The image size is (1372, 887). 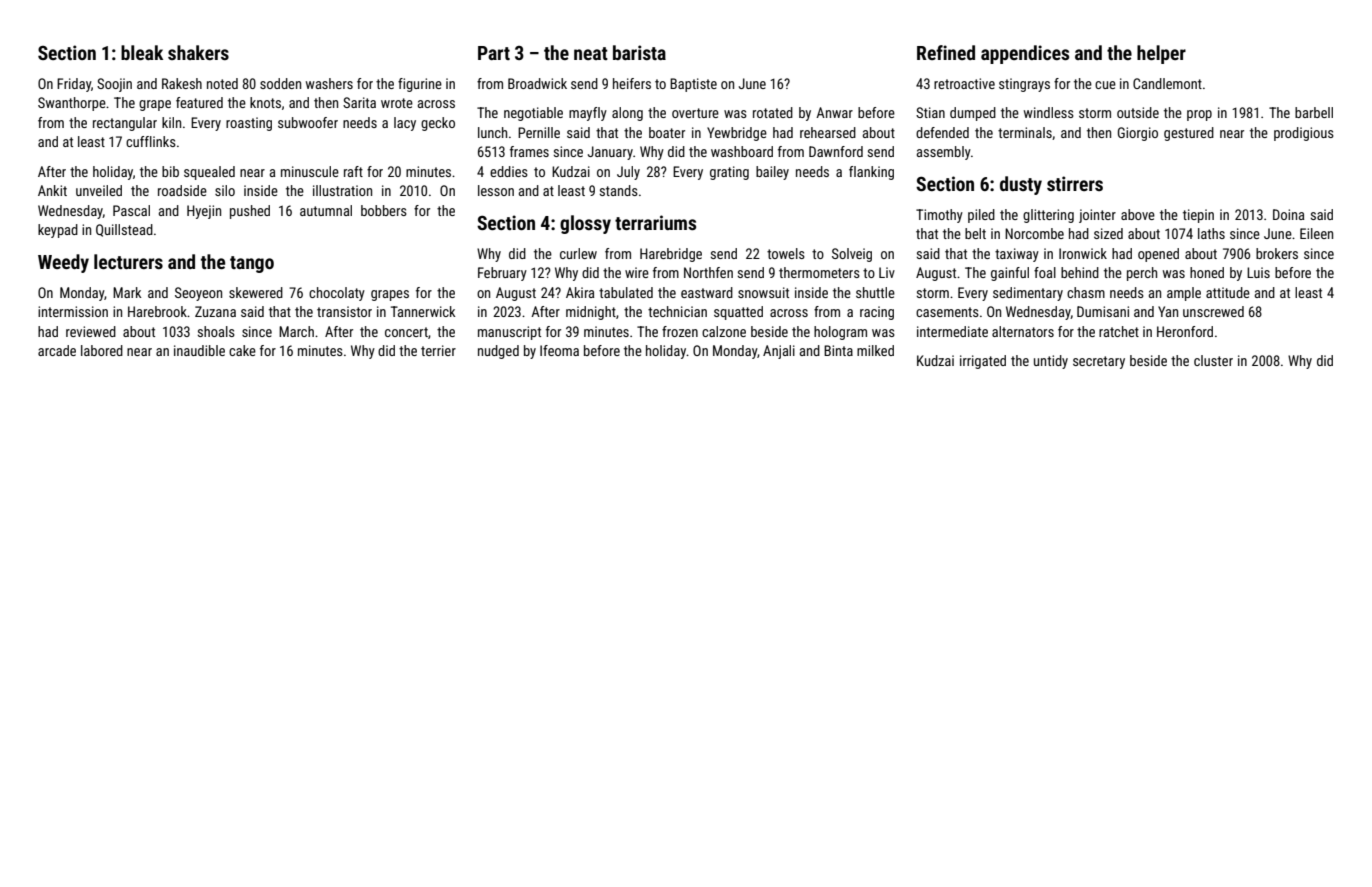 I want to click on Seoyeon, so click(x=198, y=294).
